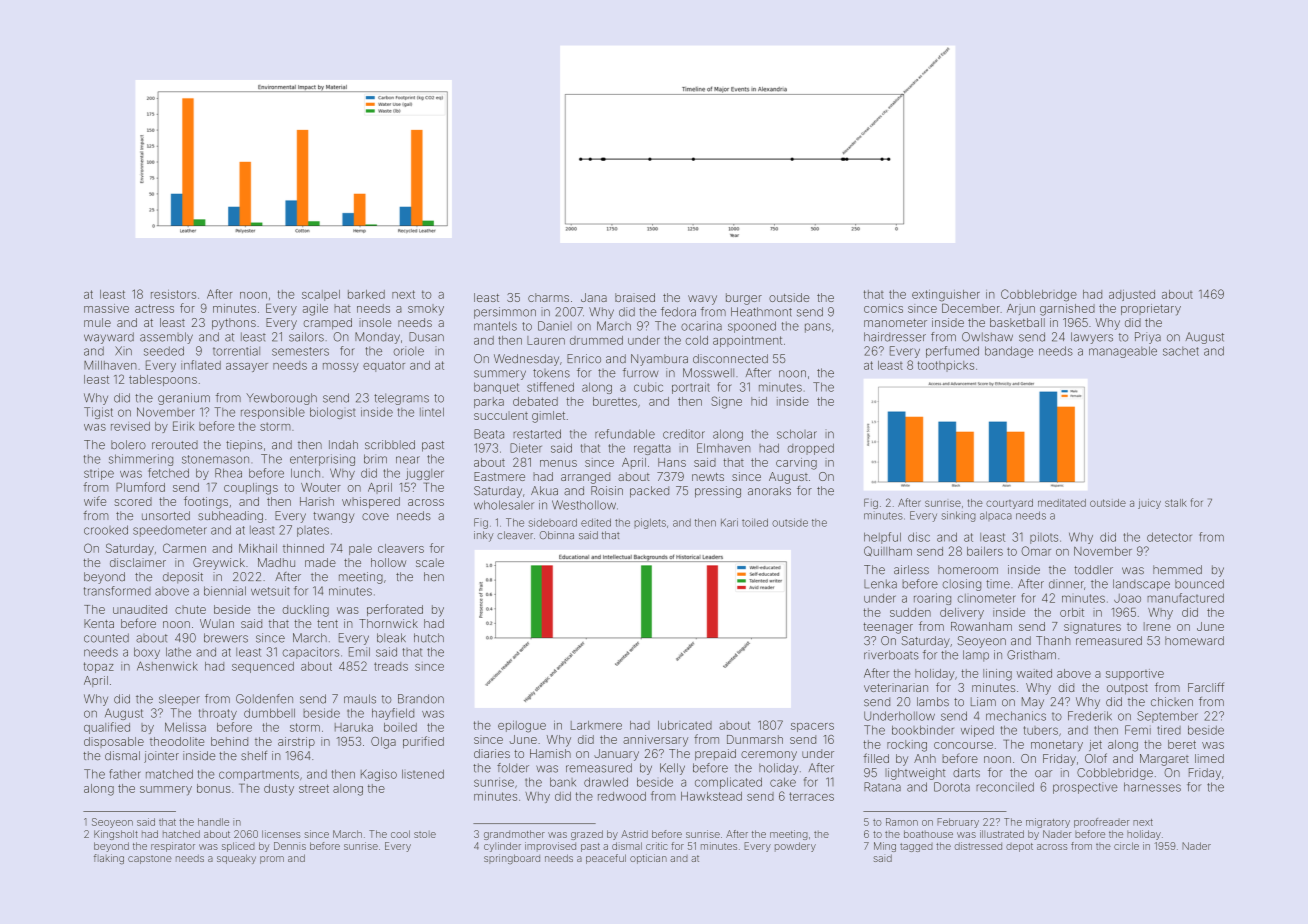 Image resolution: width=1308 pixels, height=924 pixels. I want to click on scalpel, so click(321, 295).
